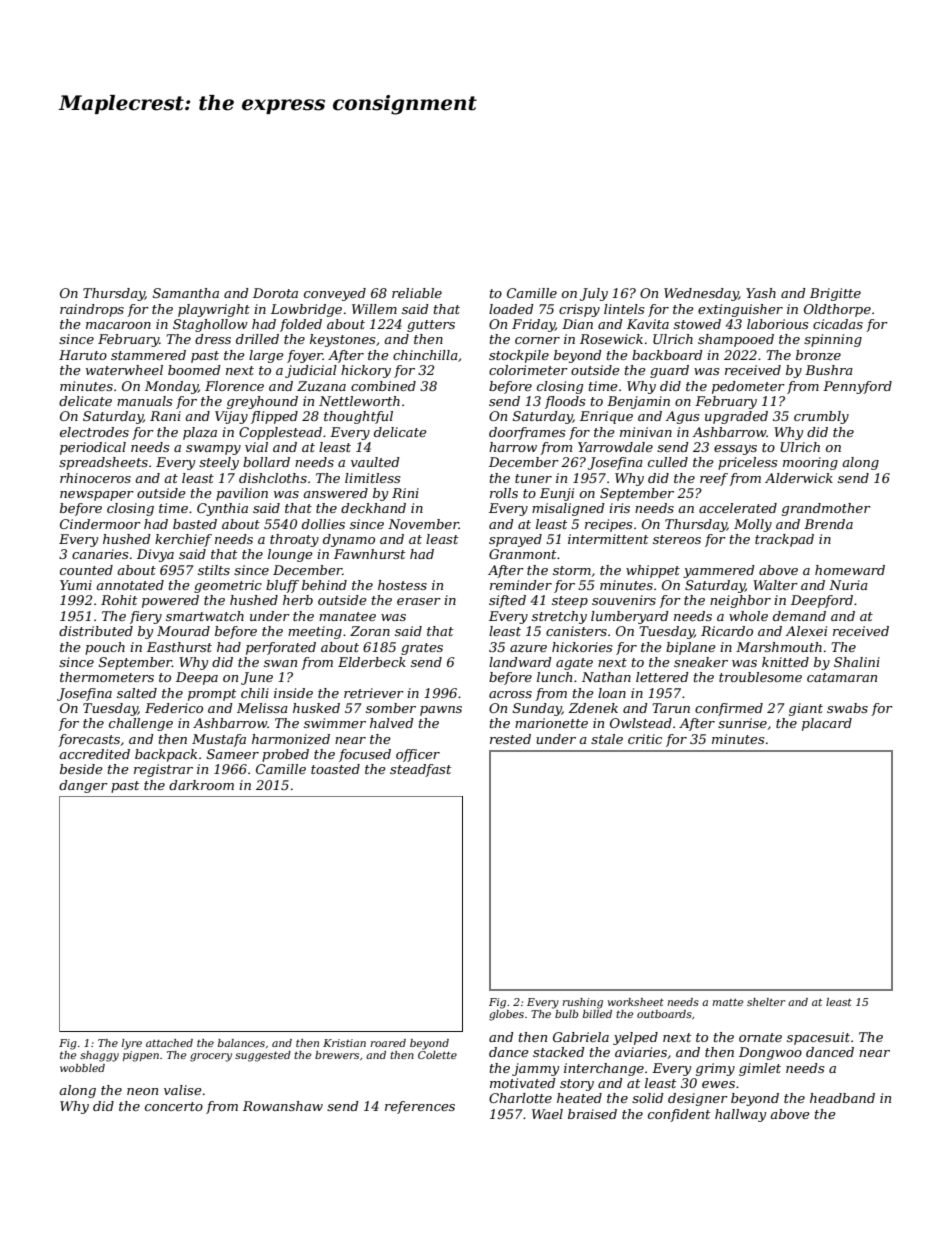  What do you see at coordinates (748, 387) in the page?
I see `pedometer` at bounding box center [748, 387].
